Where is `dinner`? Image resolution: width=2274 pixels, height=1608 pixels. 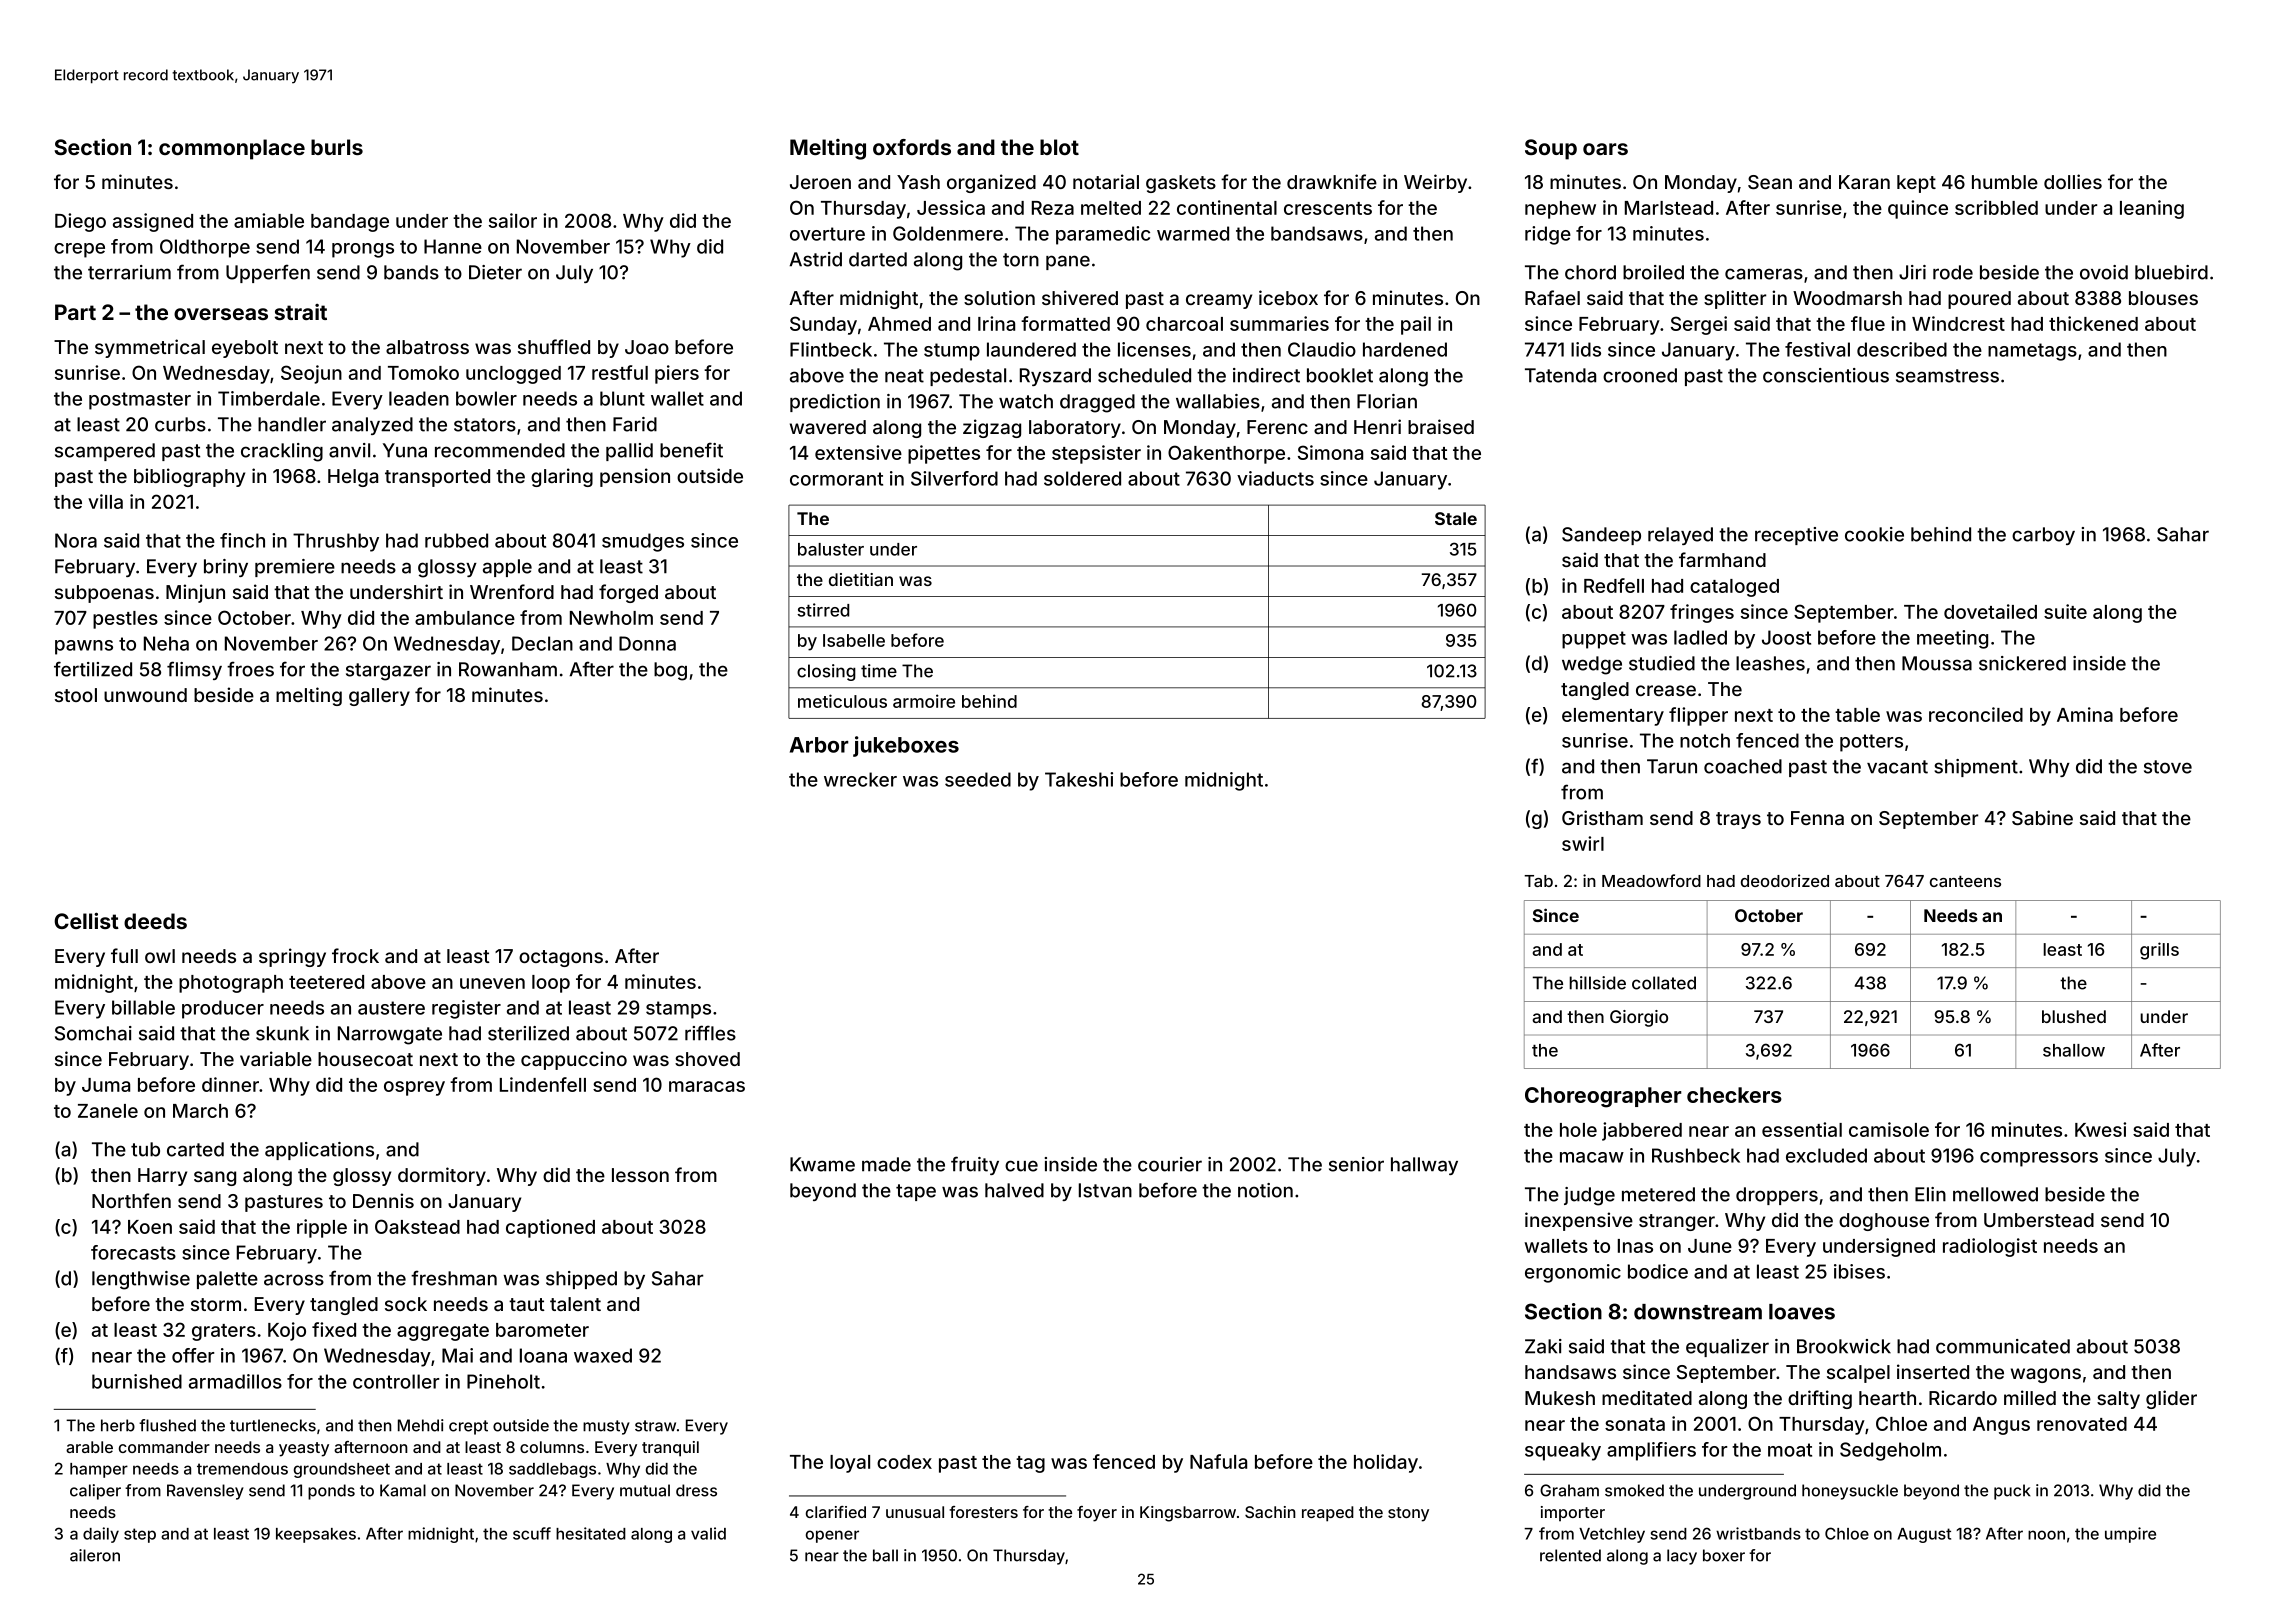
dinner is located at coordinates (230, 1084).
